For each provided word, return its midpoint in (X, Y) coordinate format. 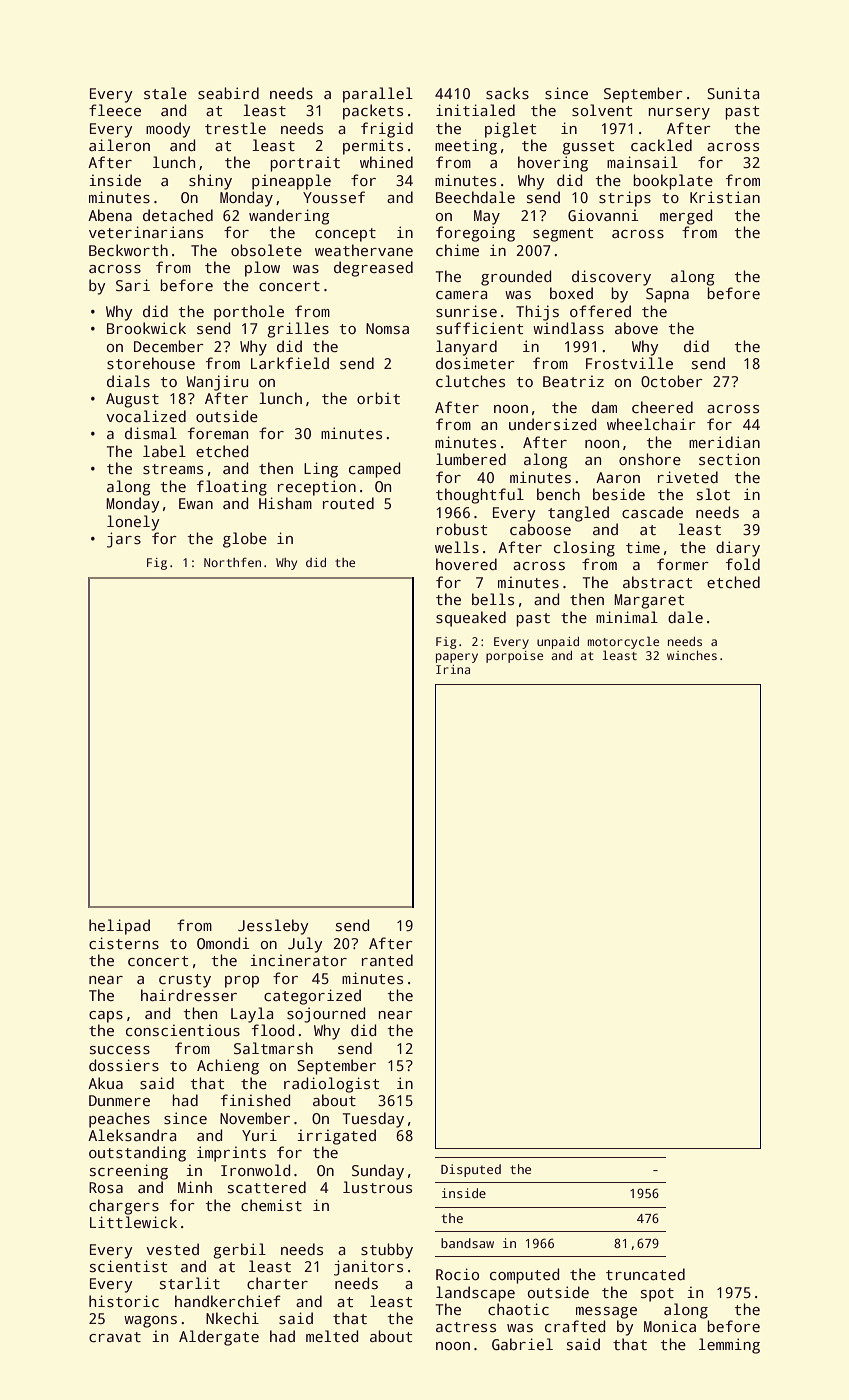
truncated (645, 1274)
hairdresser (189, 995)
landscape (475, 1294)
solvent (602, 110)
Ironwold (255, 1170)
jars (124, 540)
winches (692, 655)
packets (373, 112)
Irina (453, 669)
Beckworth (128, 250)
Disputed (471, 1170)
